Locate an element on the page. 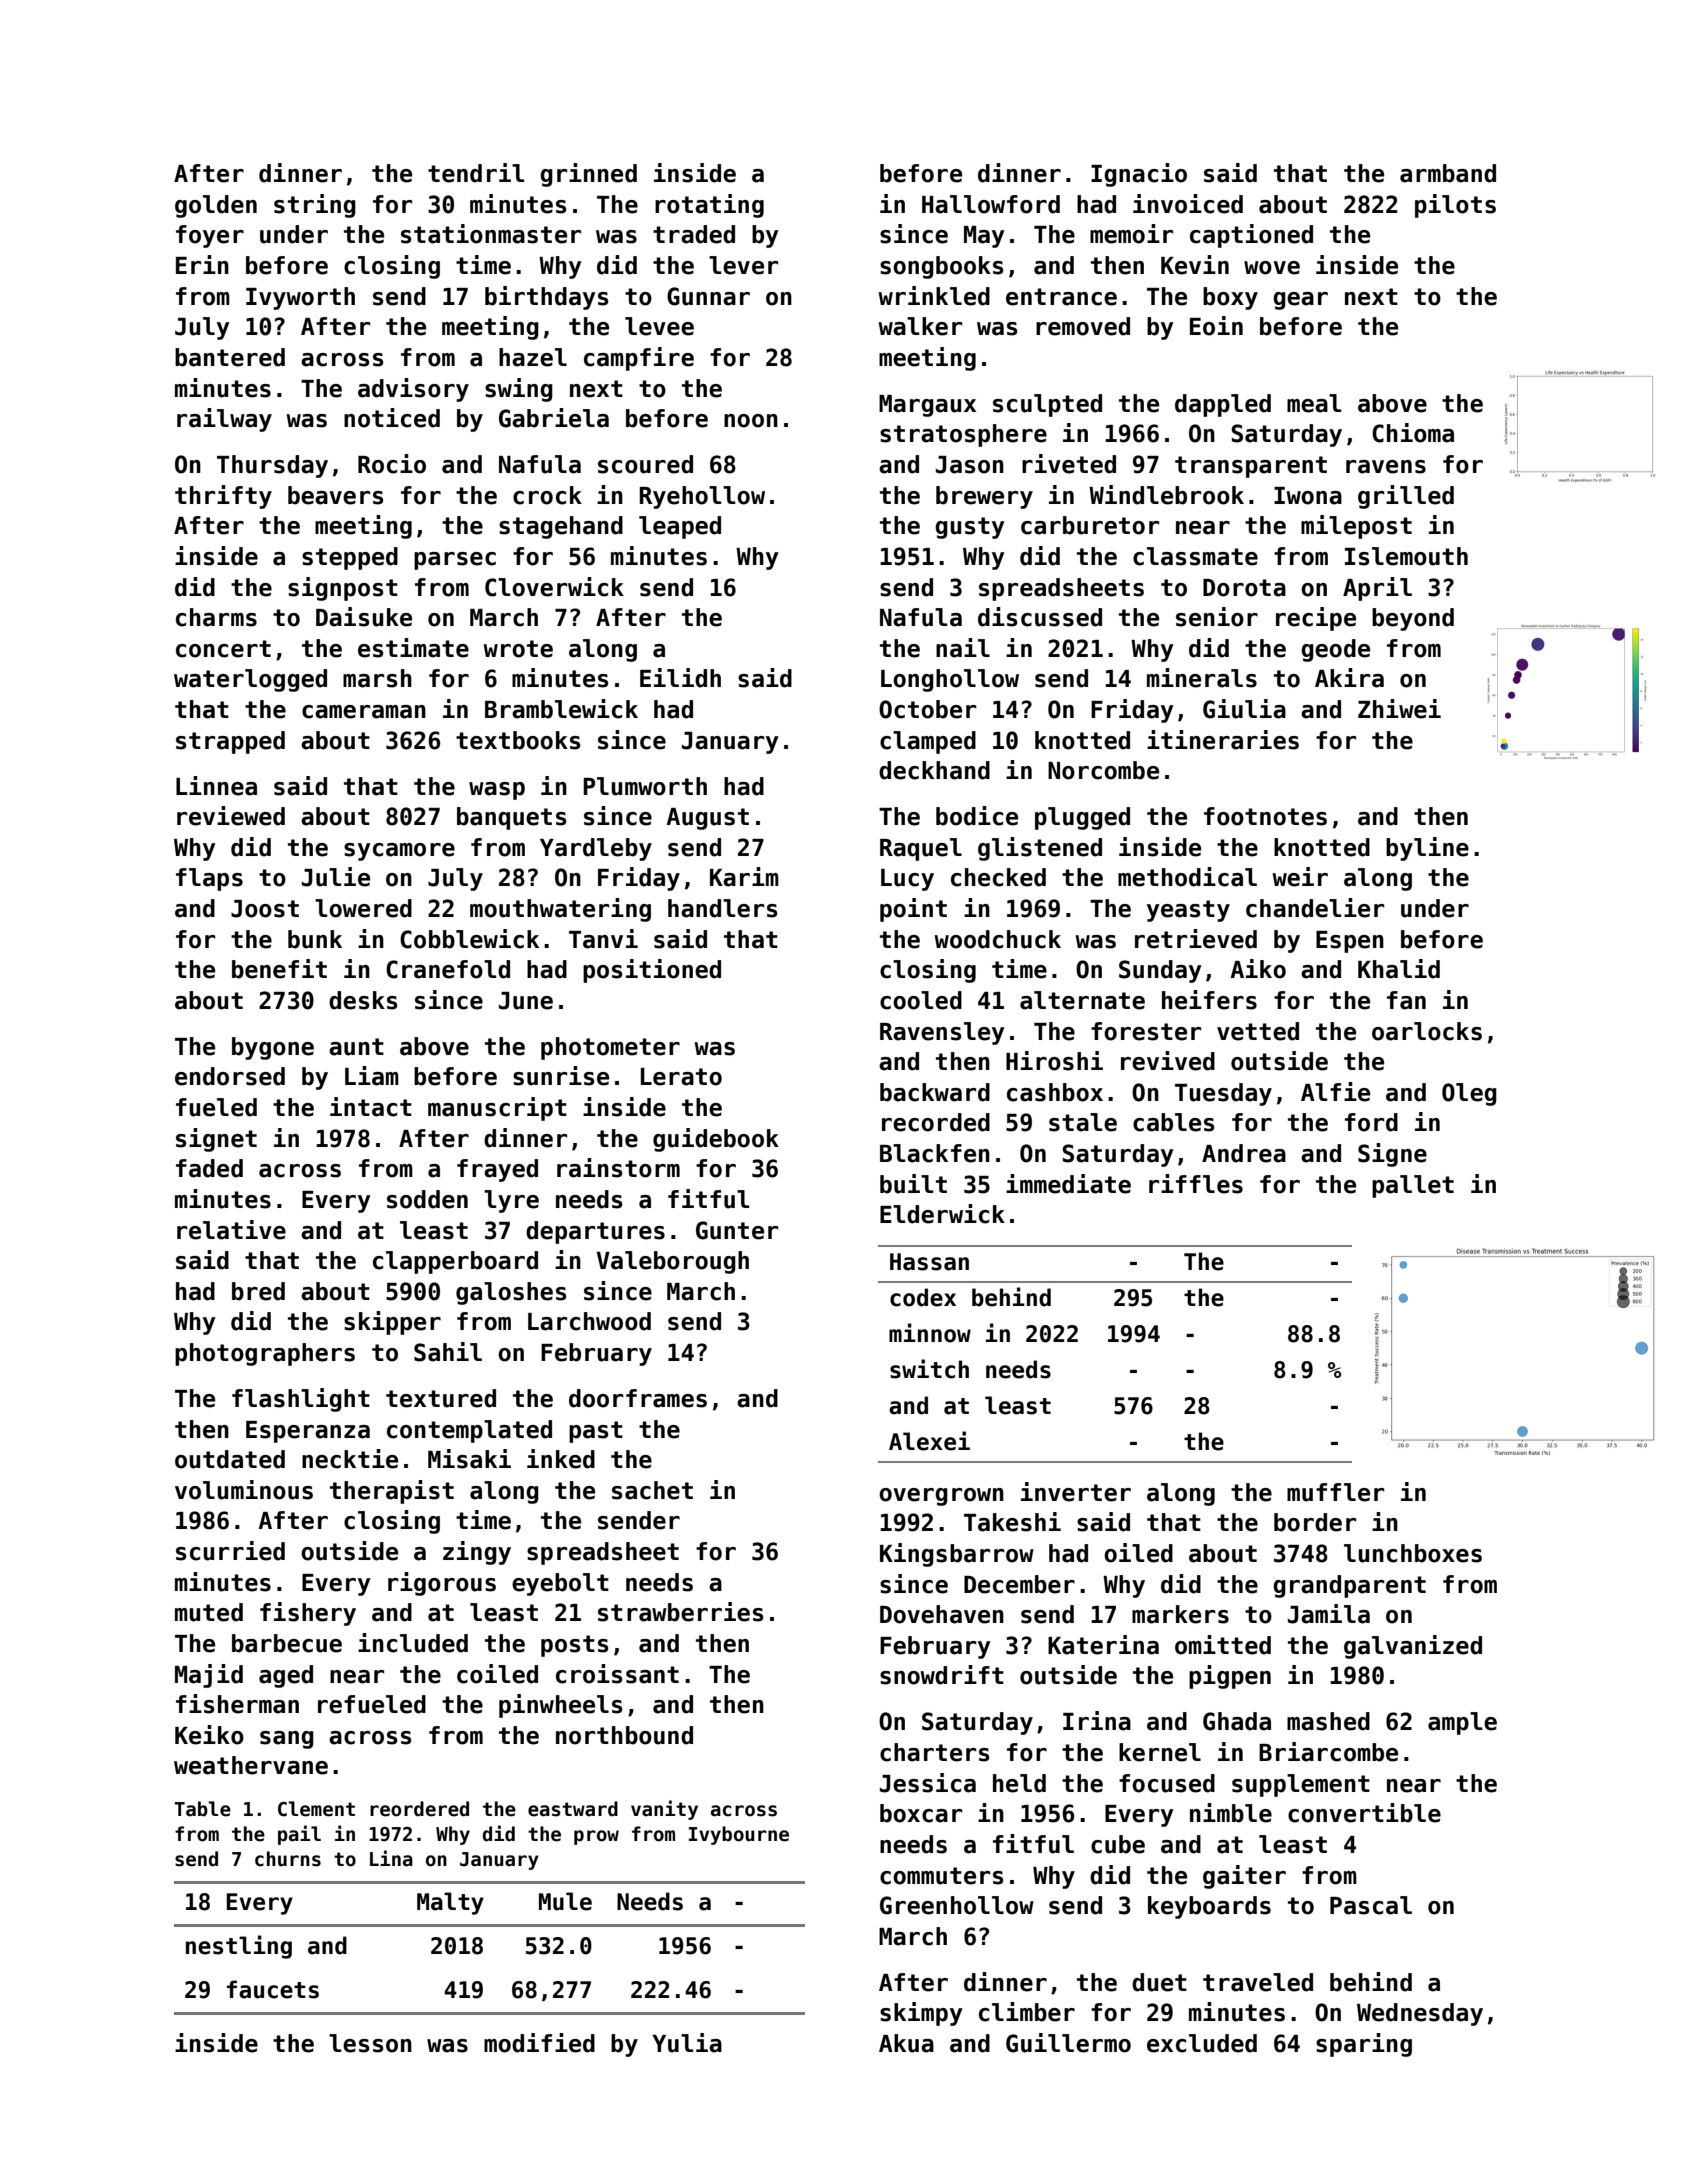 The height and width of the page is (2178, 1683). bred is located at coordinates (258, 1291).
